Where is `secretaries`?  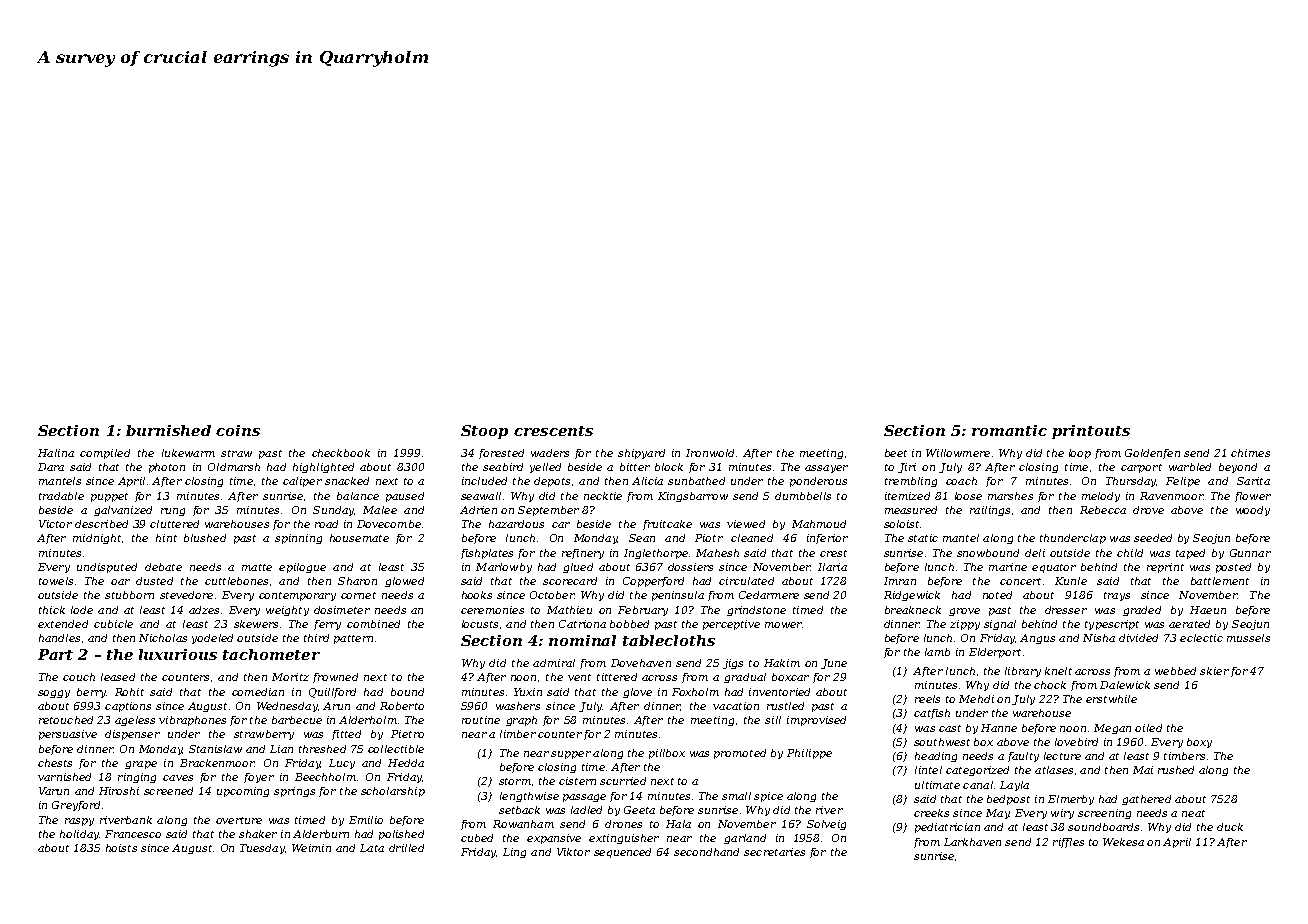 secretaries is located at coordinates (774, 852).
